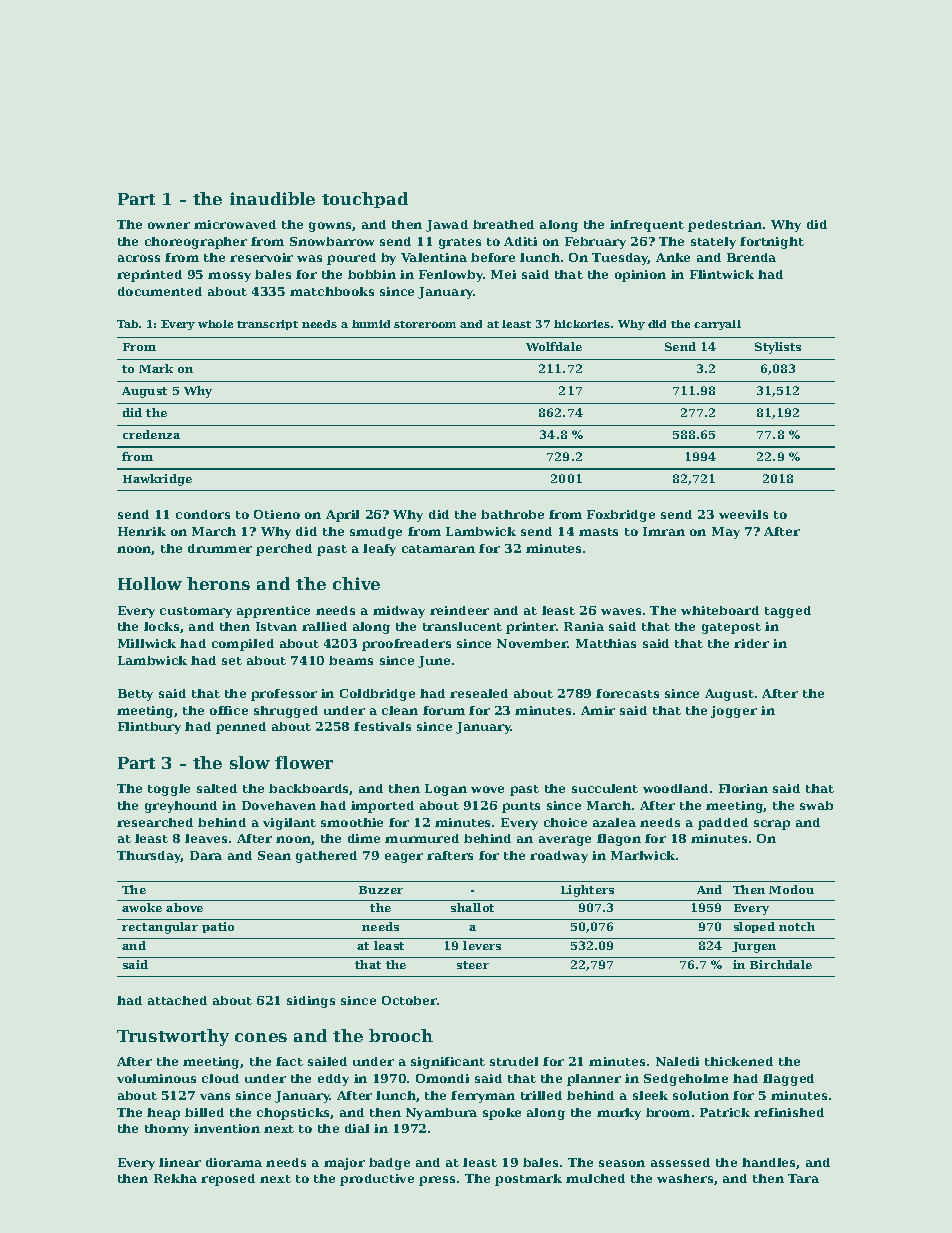 This screenshot has width=952, height=1233. I want to click on Rekha, so click(175, 1178).
